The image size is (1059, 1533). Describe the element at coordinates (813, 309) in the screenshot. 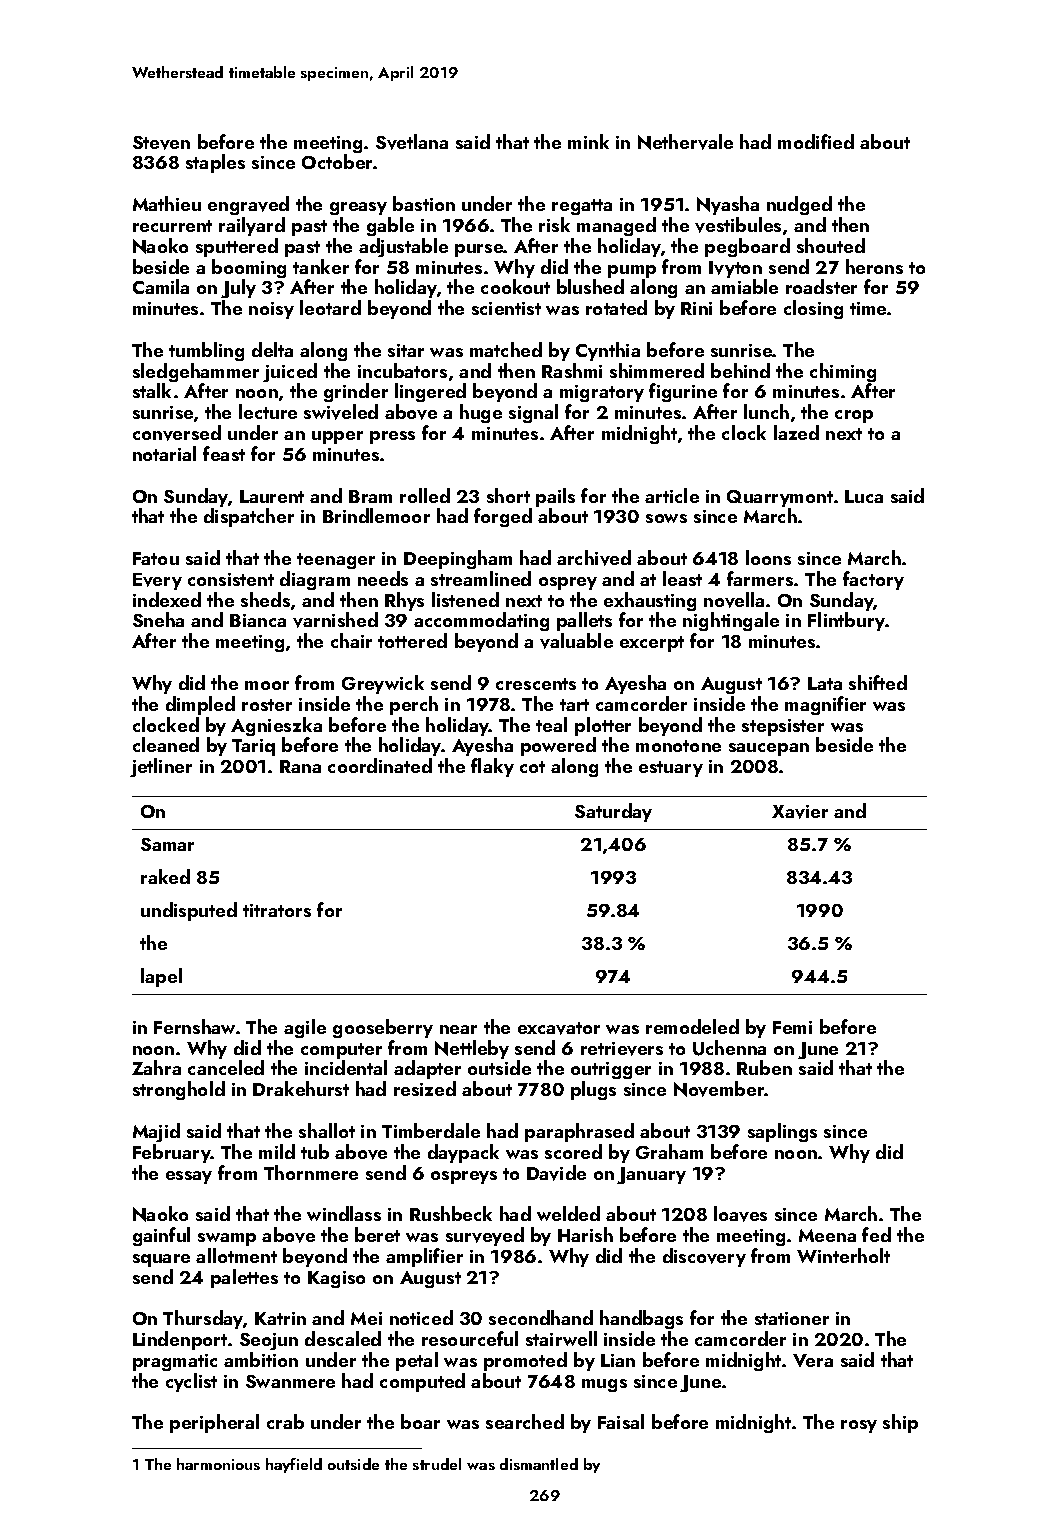

I see `closing` at that location.
